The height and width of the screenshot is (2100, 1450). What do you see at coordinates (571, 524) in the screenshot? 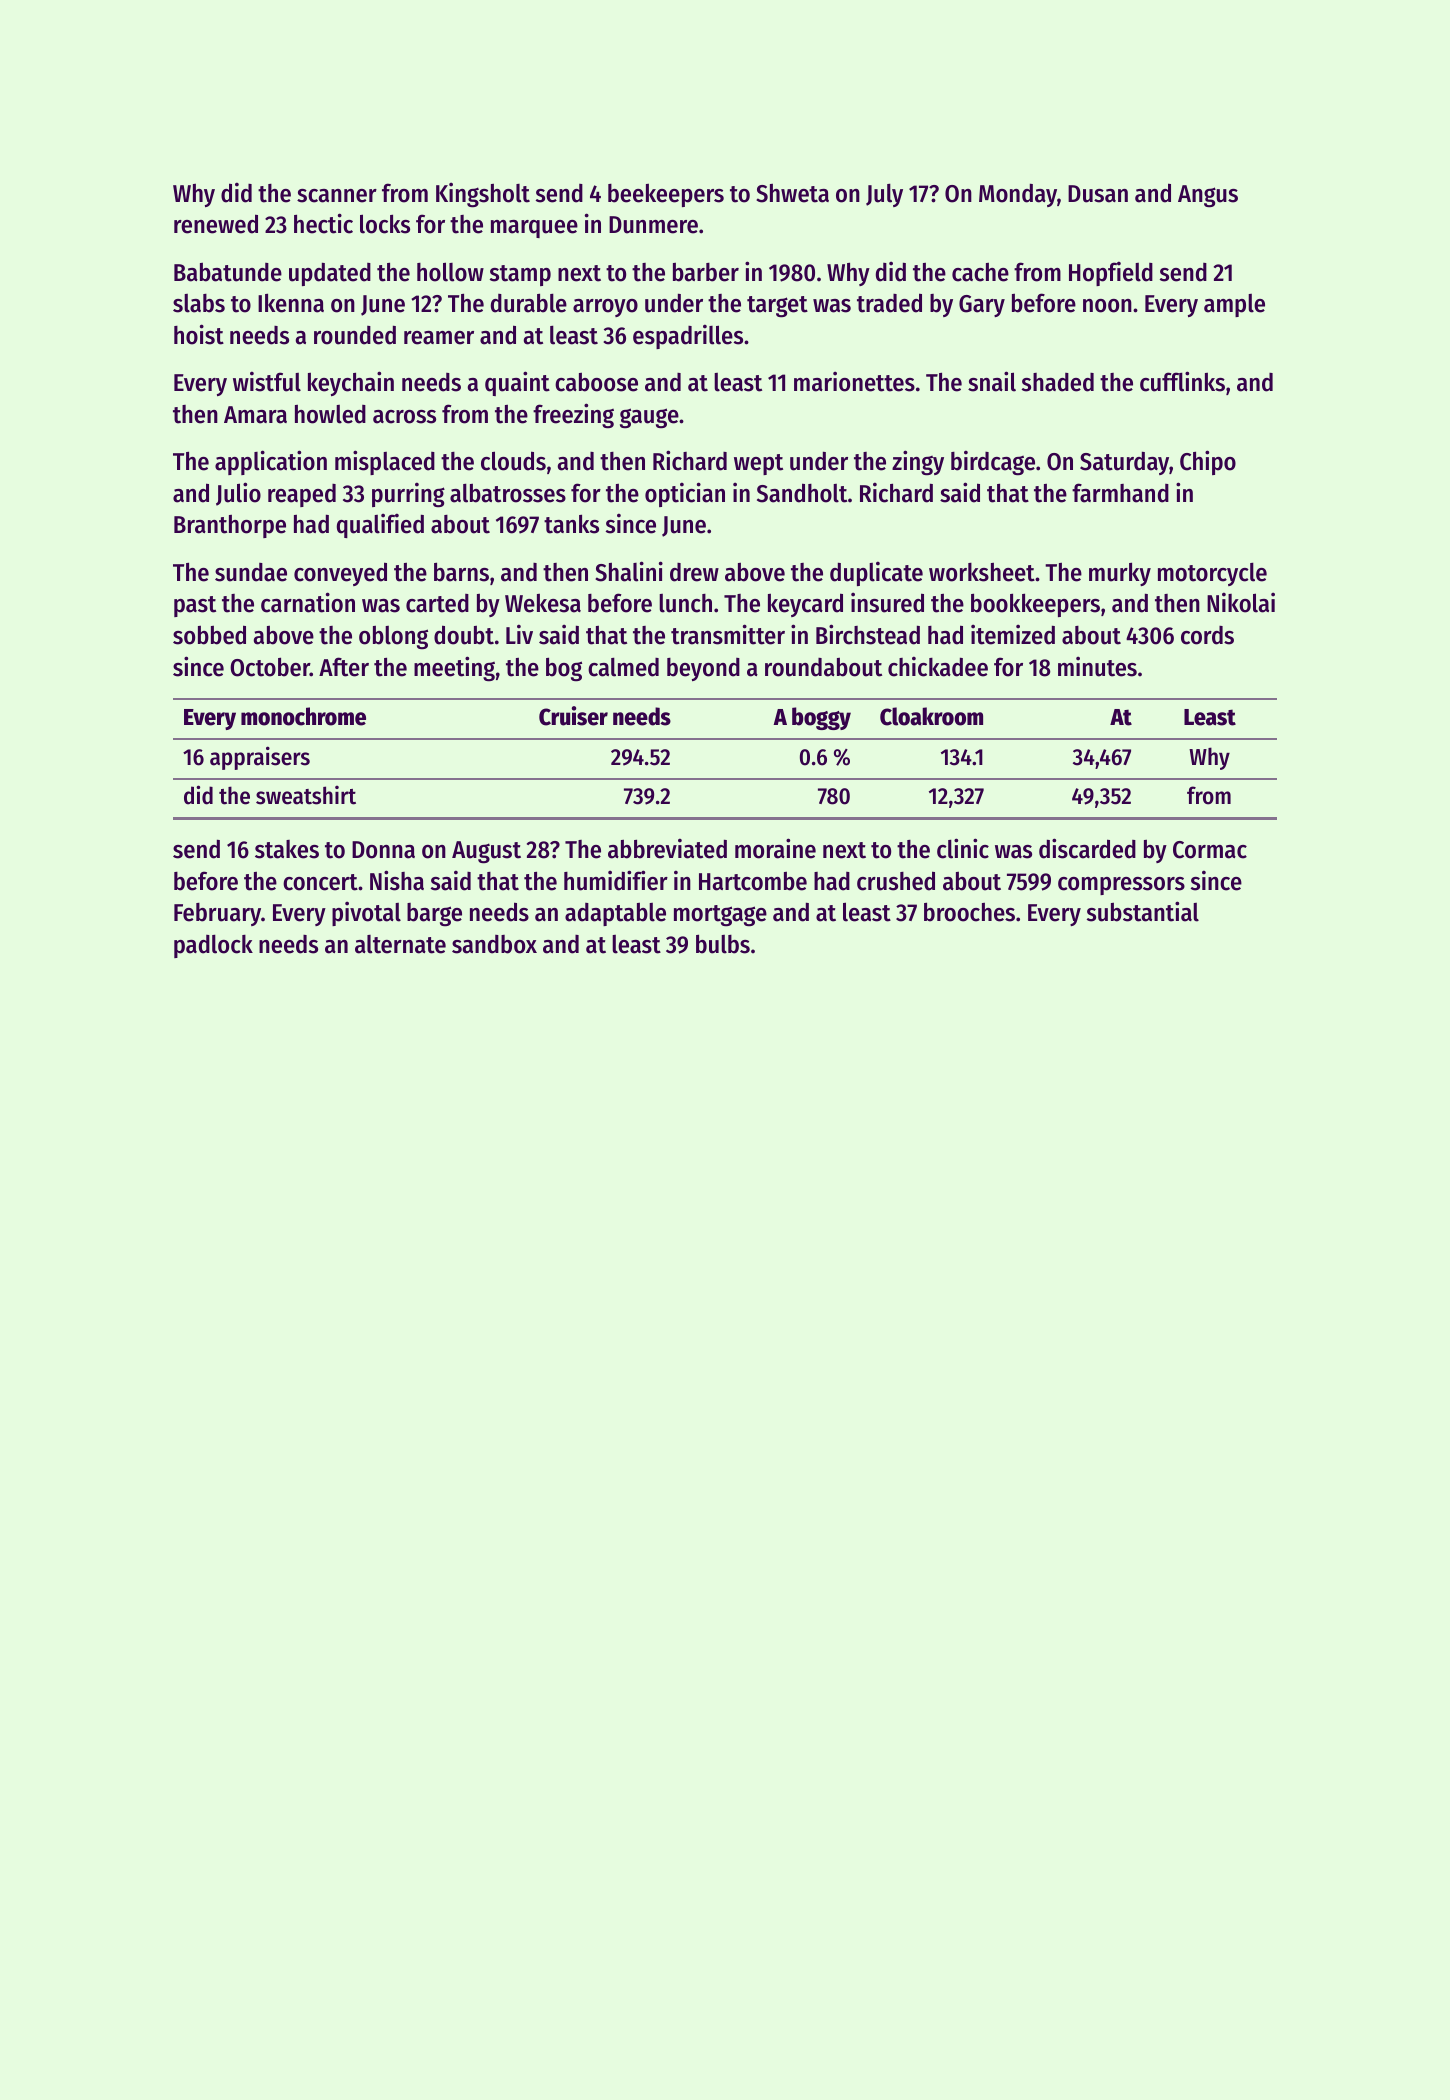
I see `tanks` at bounding box center [571, 524].
